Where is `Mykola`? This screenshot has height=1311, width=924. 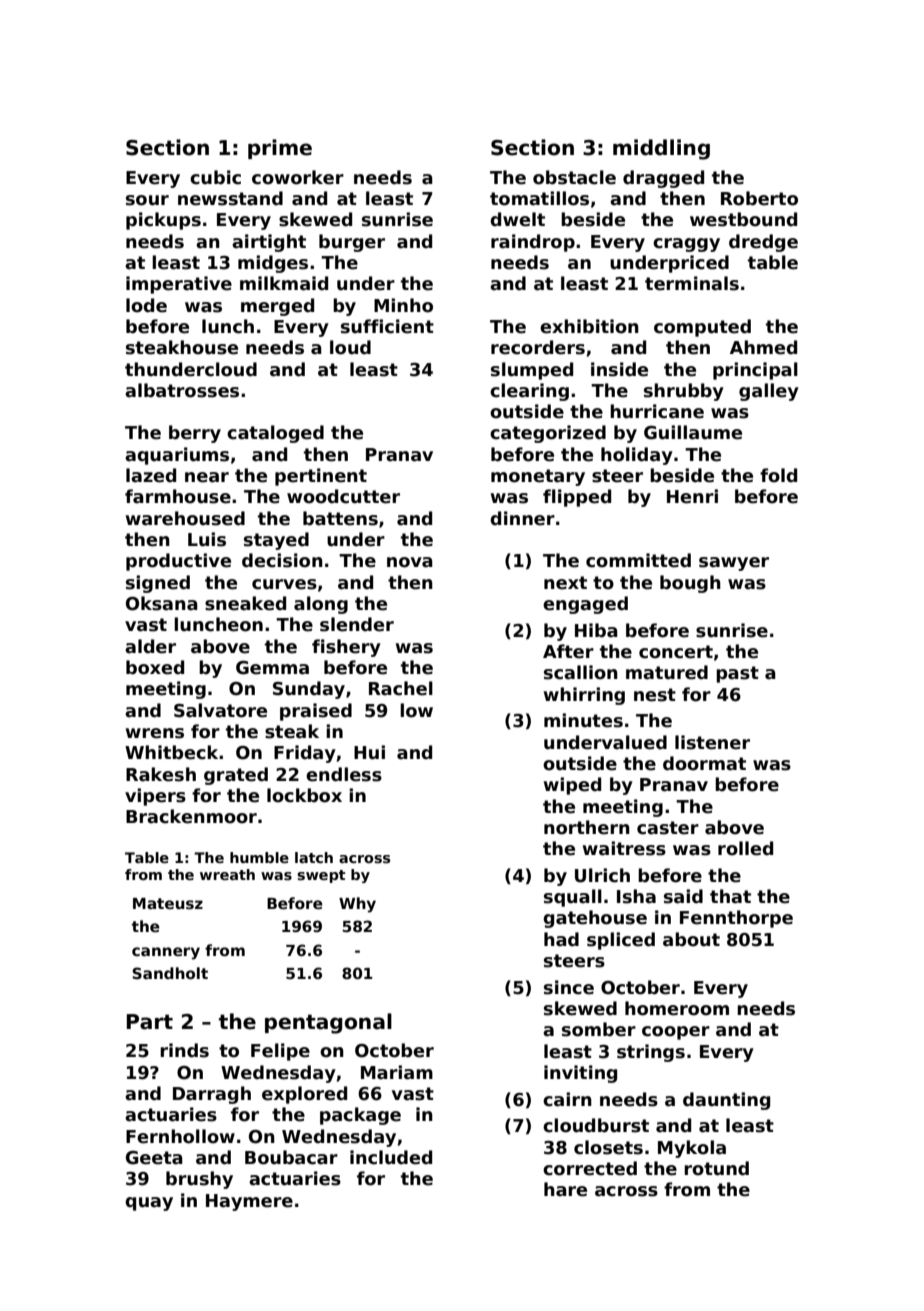
Mykola is located at coordinates (692, 1149).
